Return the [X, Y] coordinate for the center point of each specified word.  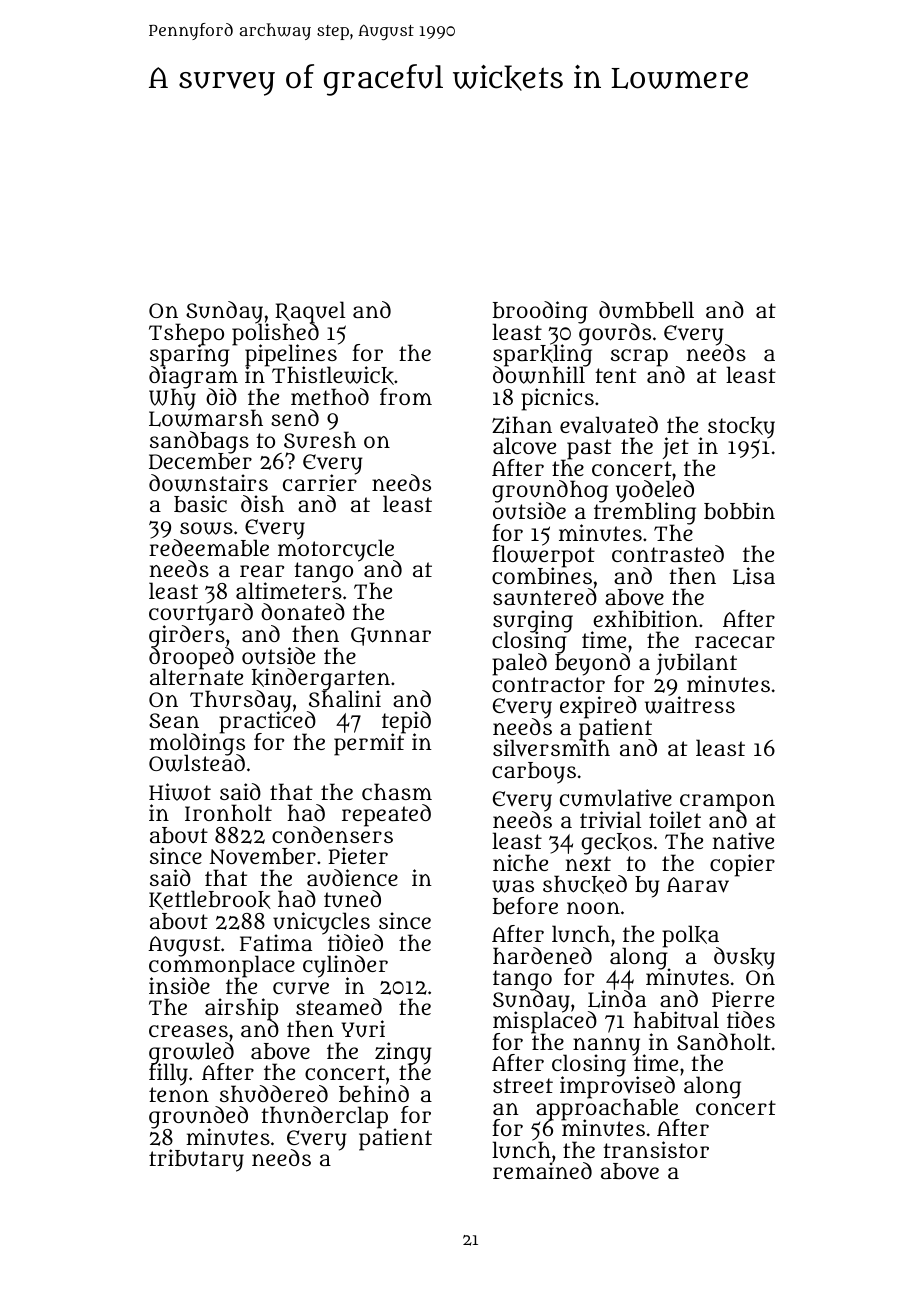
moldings [197, 744]
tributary [196, 1160]
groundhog [550, 491]
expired [598, 707]
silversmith [551, 748]
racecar [735, 642]
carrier [320, 483]
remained [542, 1171]
